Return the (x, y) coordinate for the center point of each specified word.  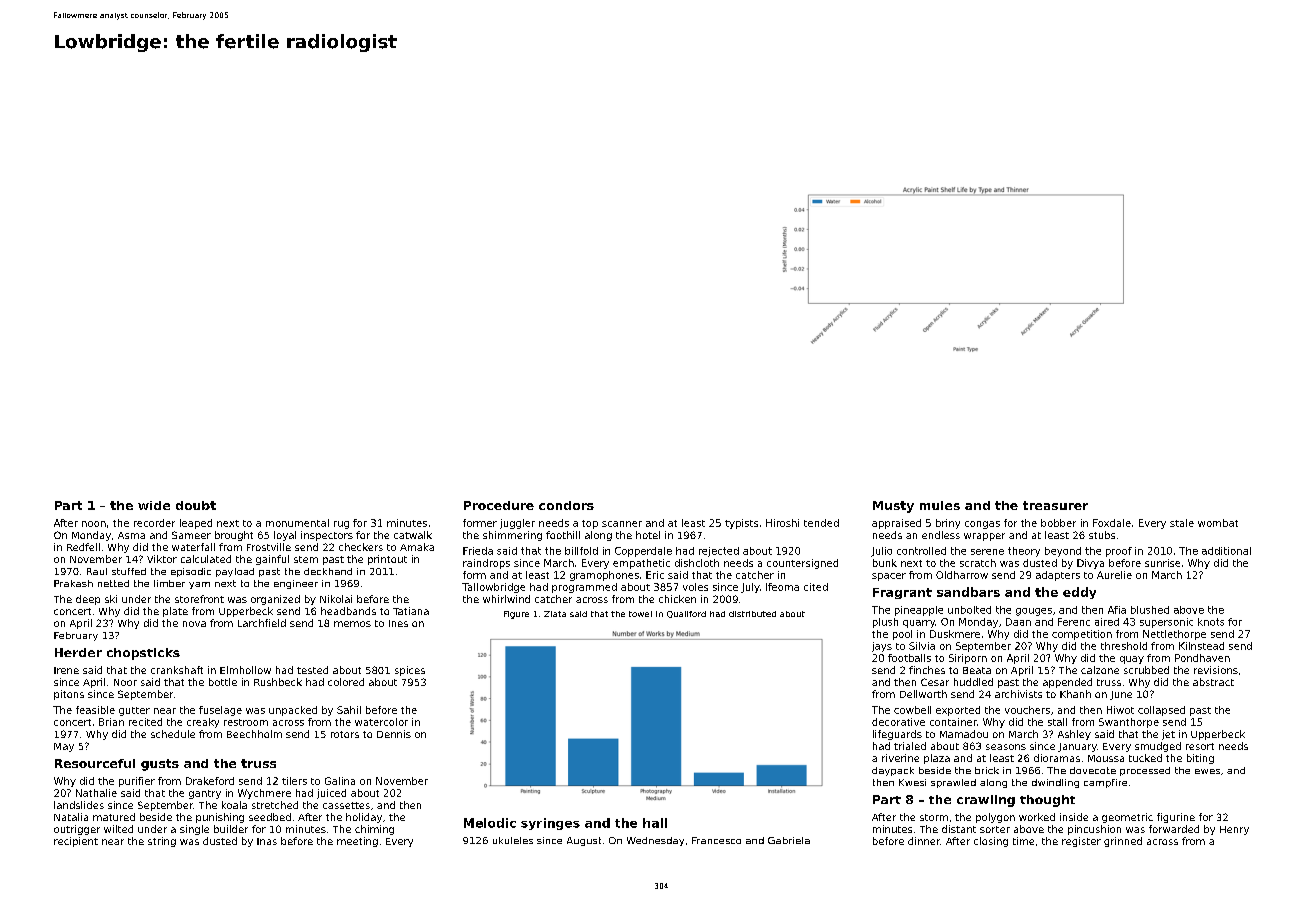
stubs (1102, 535)
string (162, 842)
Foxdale (1112, 523)
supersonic (1166, 623)
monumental (297, 523)
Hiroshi (782, 523)
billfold (581, 551)
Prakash (73, 583)
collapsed (1161, 711)
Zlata (555, 614)
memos (352, 624)
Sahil (349, 710)
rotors (345, 734)
